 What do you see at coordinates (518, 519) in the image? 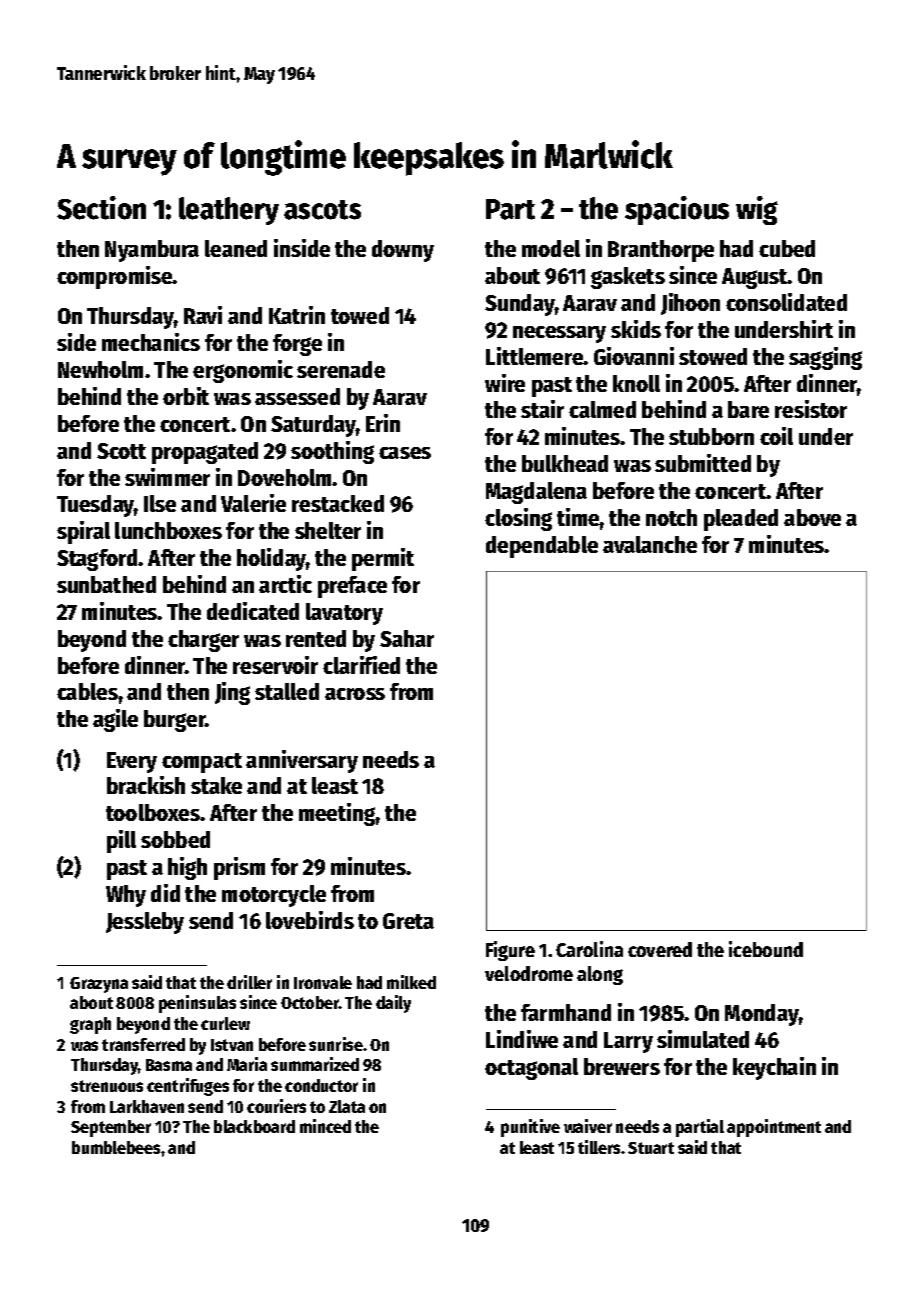
I see `closing` at bounding box center [518, 519].
